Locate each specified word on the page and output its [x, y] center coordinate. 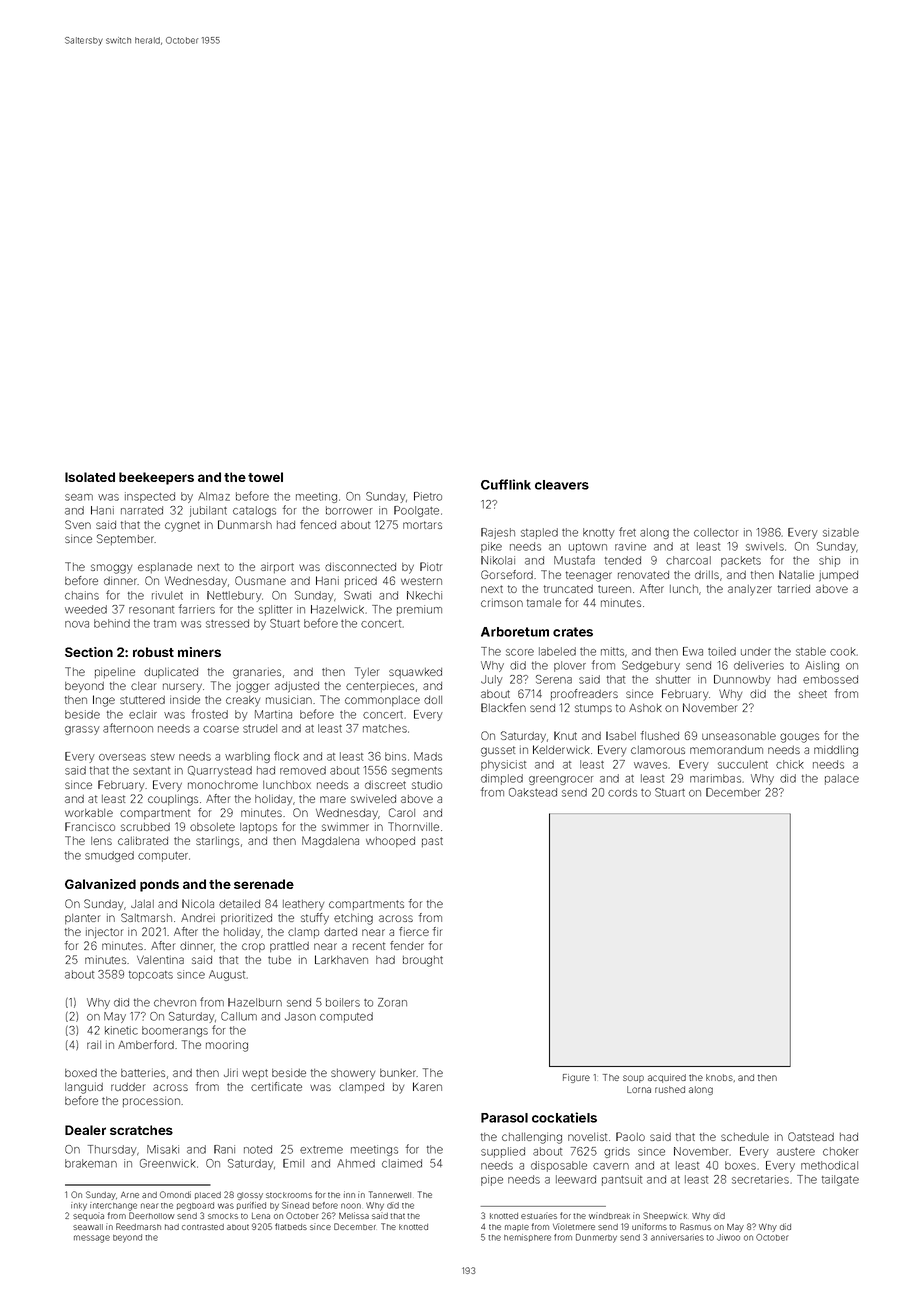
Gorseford [507, 574]
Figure [576, 1078]
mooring [227, 1046]
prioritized [246, 918]
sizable [841, 532]
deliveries [759, 665]
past [432, 842]
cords [622, 792]
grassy [82, 730]
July [492, 680]
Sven [78, 524]
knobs [719, 1077]
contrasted [203, 1227]
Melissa [354, 1215]
